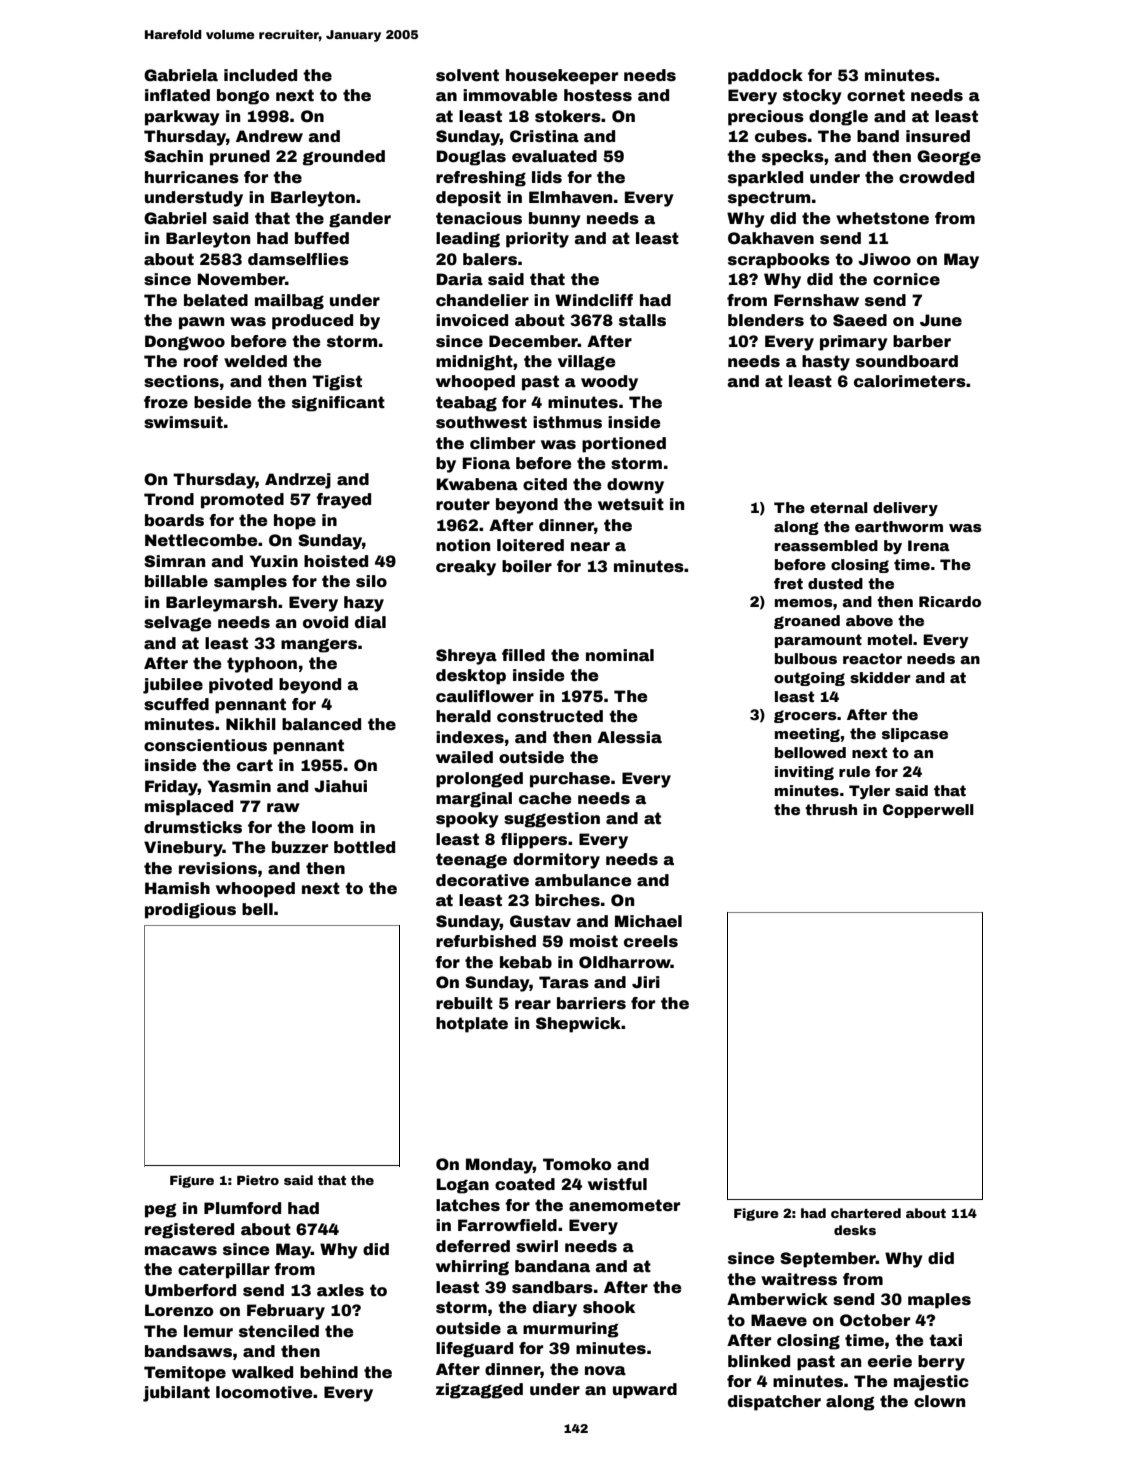 The image size is (1127, 1458). Describe the element at coordinates (562, 77) in the screenshot. I see `housekeeper` at that location.
